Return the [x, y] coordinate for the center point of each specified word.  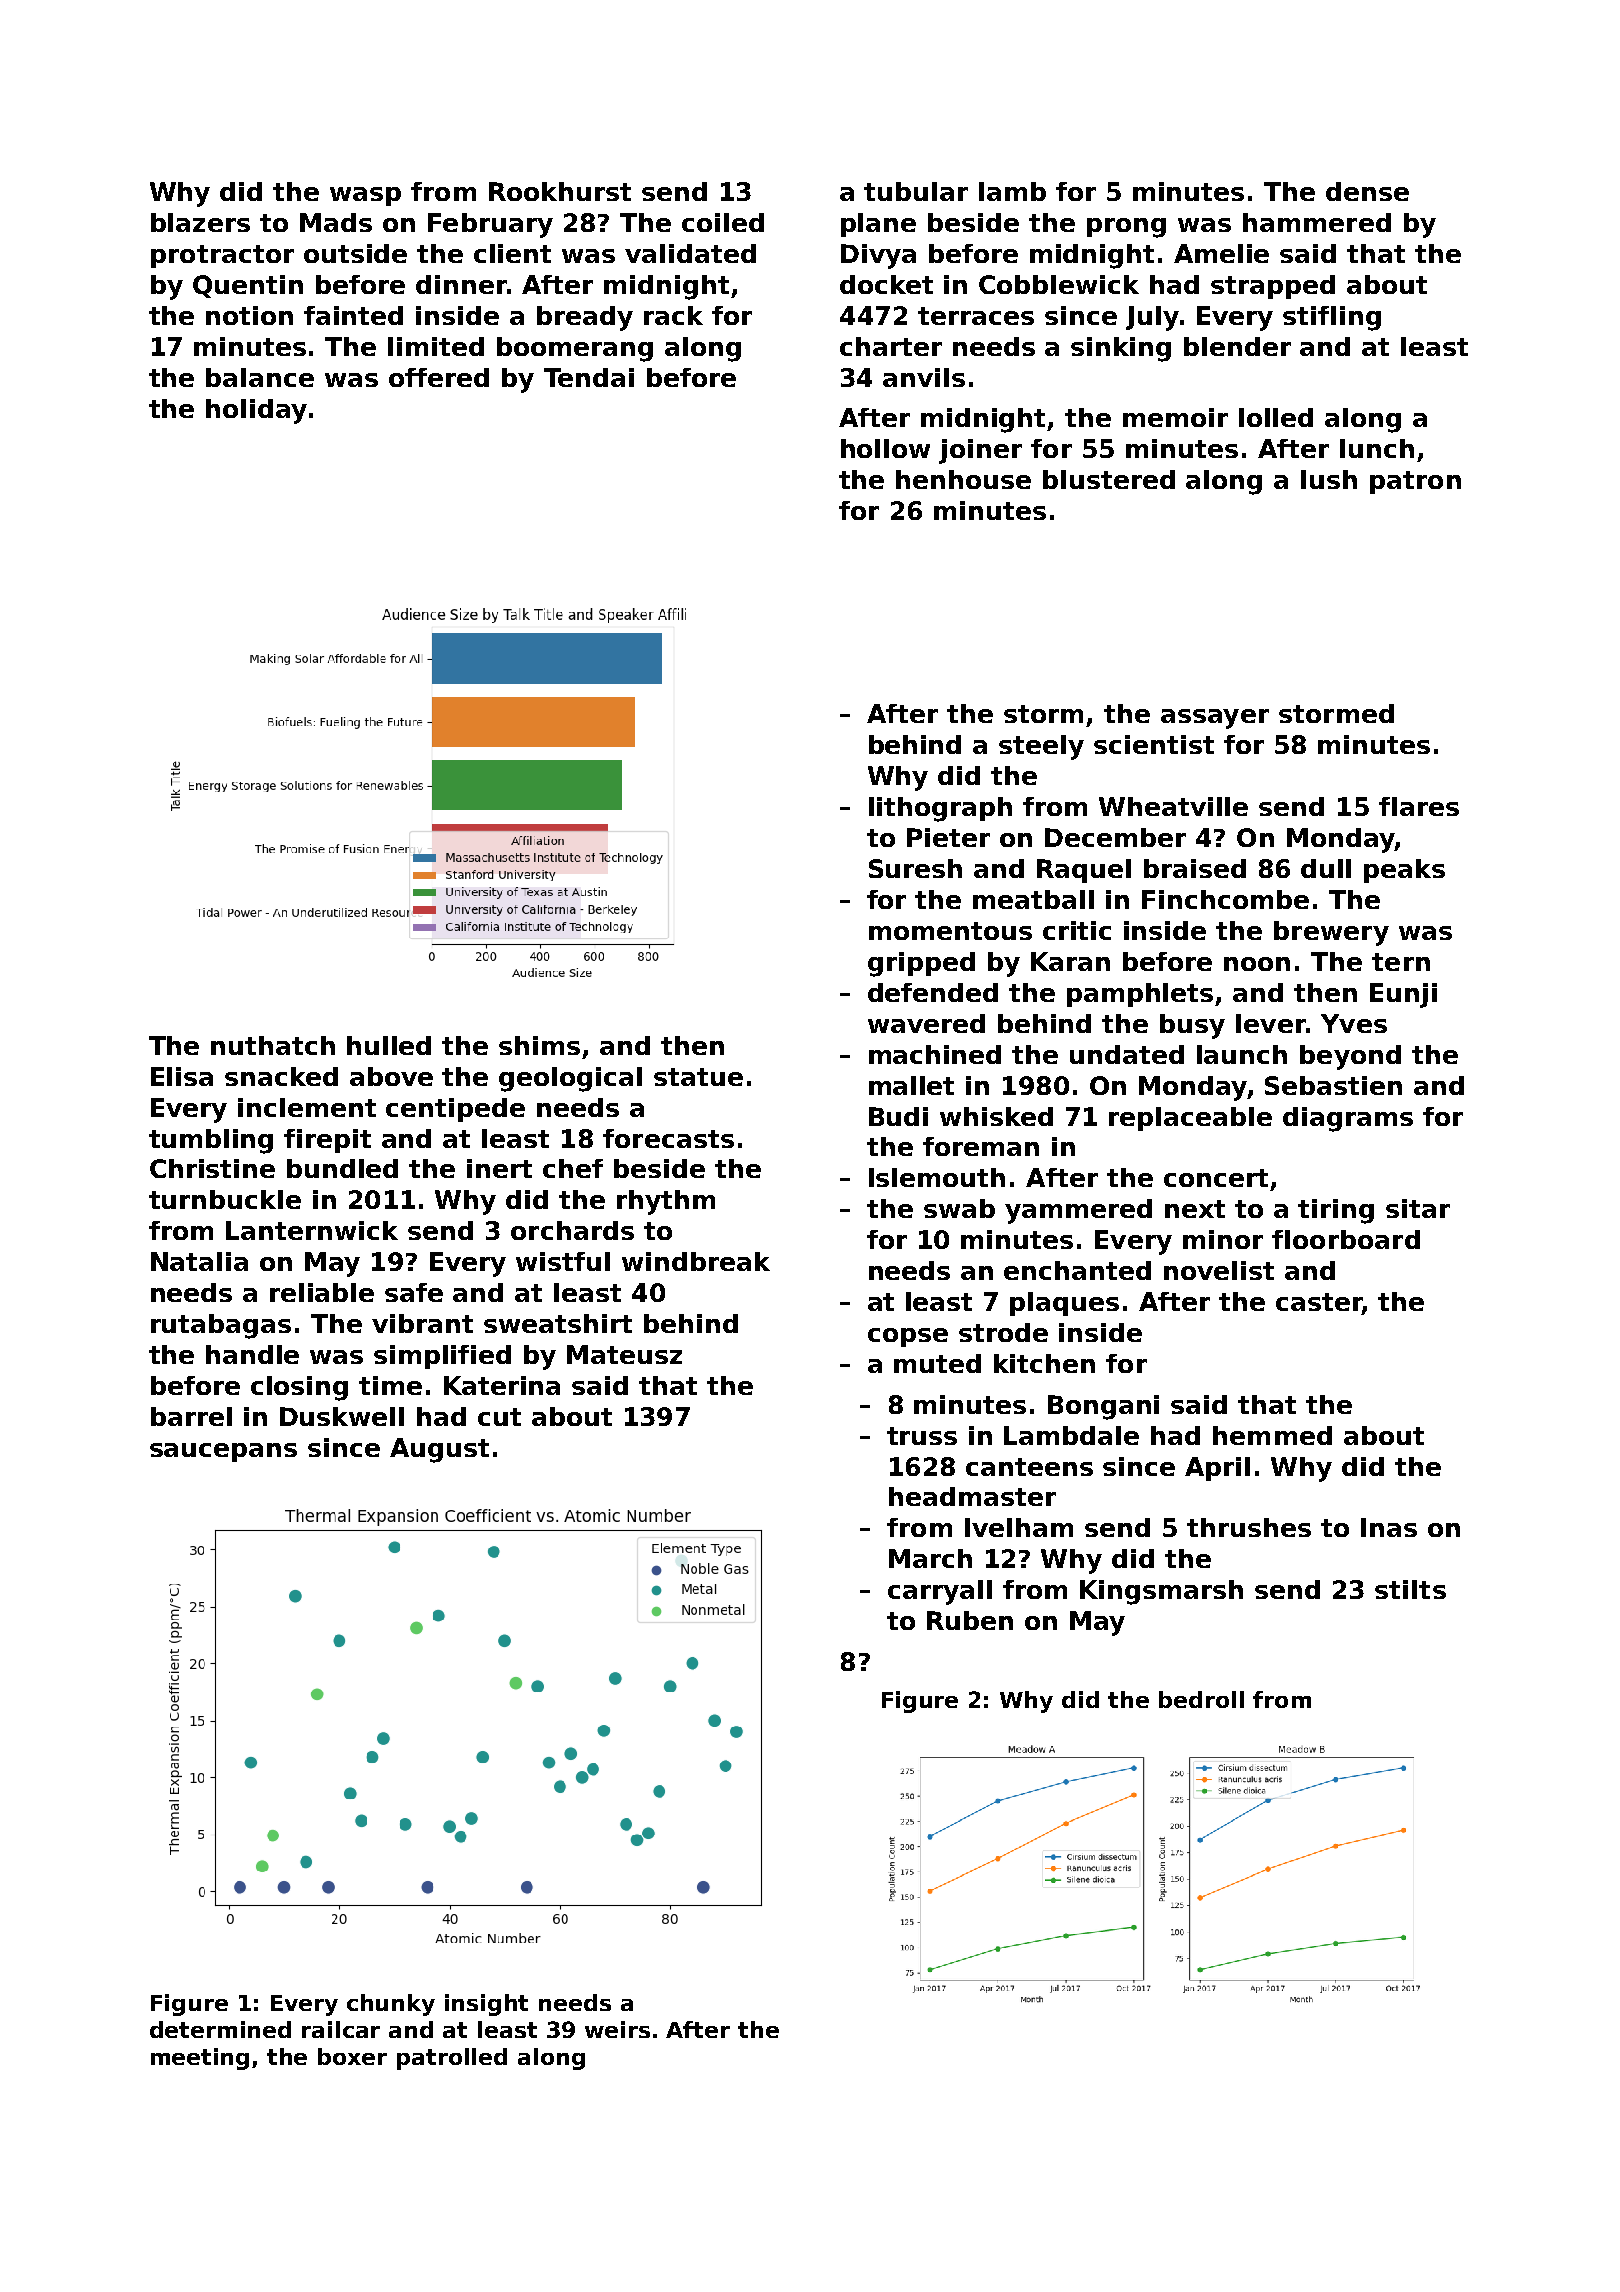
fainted [353, 315]
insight [486, 2005]
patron [1415, 482]
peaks [1404, 871]
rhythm [666, 1202]
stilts [1410, 1589]
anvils [924, 377]
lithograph [940, 809]
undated [1127, 1054]
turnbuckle [225, 1199]
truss [922, 1436]
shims [539, 1045]
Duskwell [342, 1416]
